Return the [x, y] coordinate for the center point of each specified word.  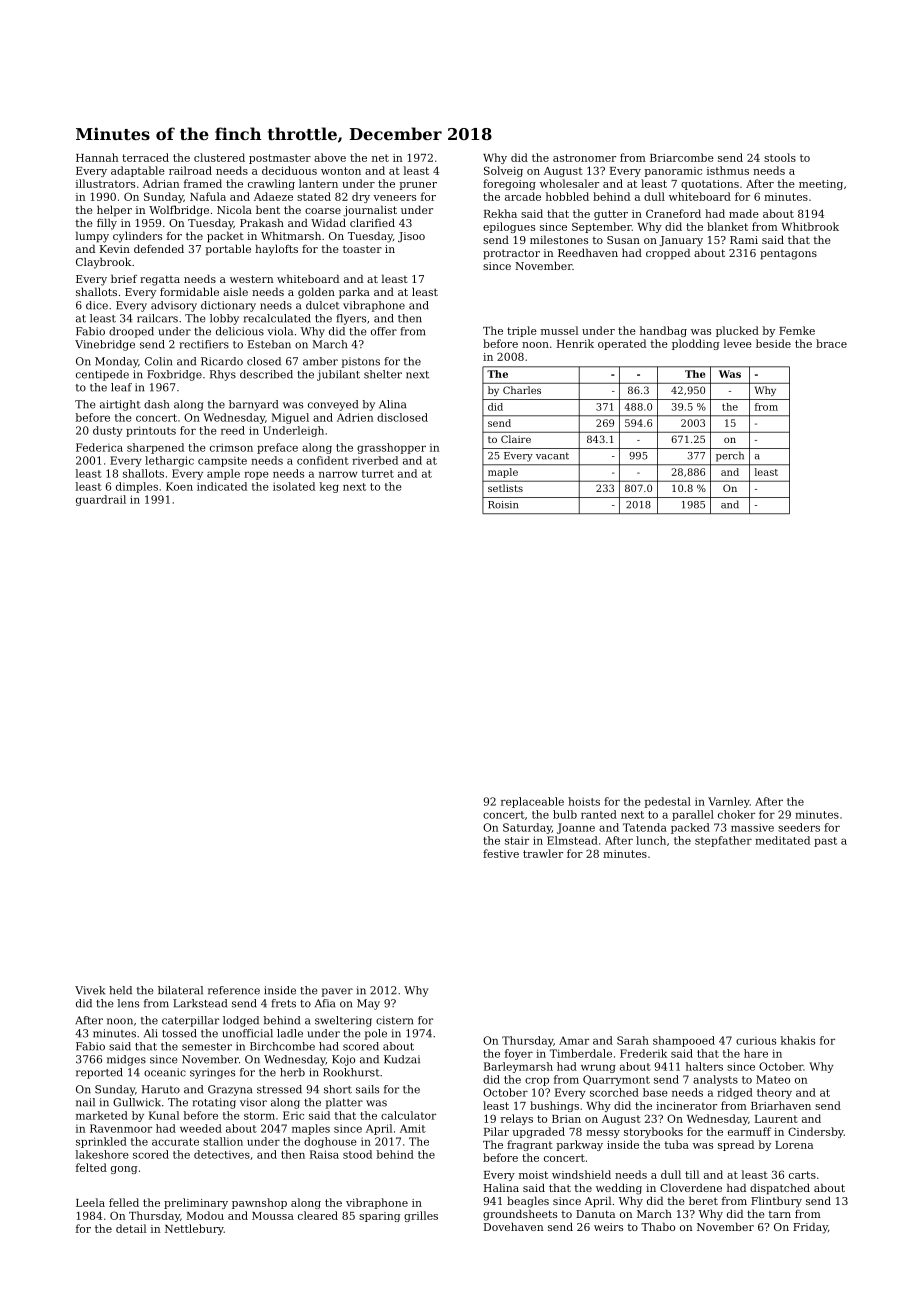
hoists [584, 801]
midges [126, 1060]
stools [780, 157]
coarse [323, 211]
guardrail [101, 500]
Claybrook [103, 263]
